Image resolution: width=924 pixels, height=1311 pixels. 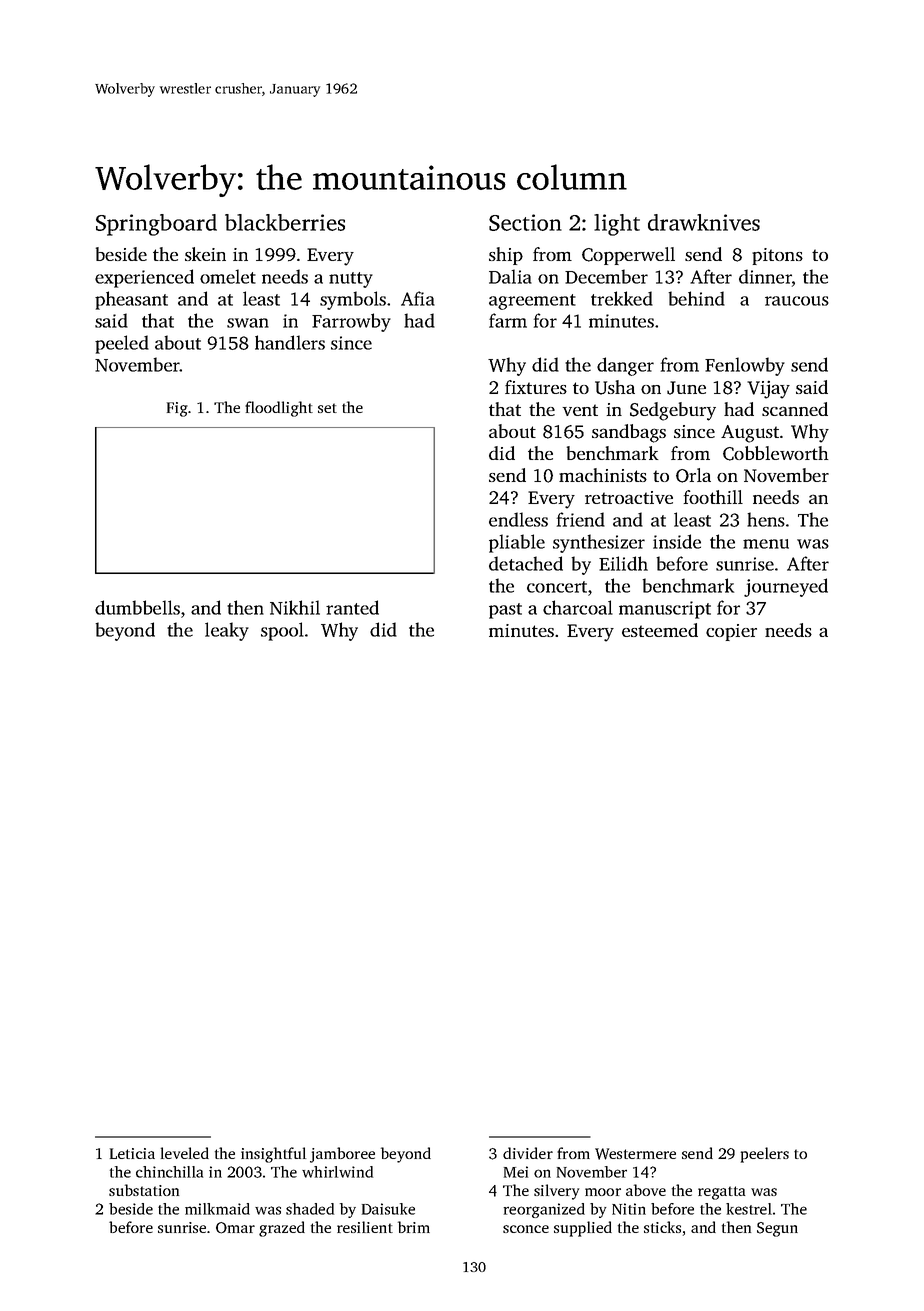 What do you see at coordinates (518, 519) in the page?
I see `endless` at bounding box center [518, 519].
